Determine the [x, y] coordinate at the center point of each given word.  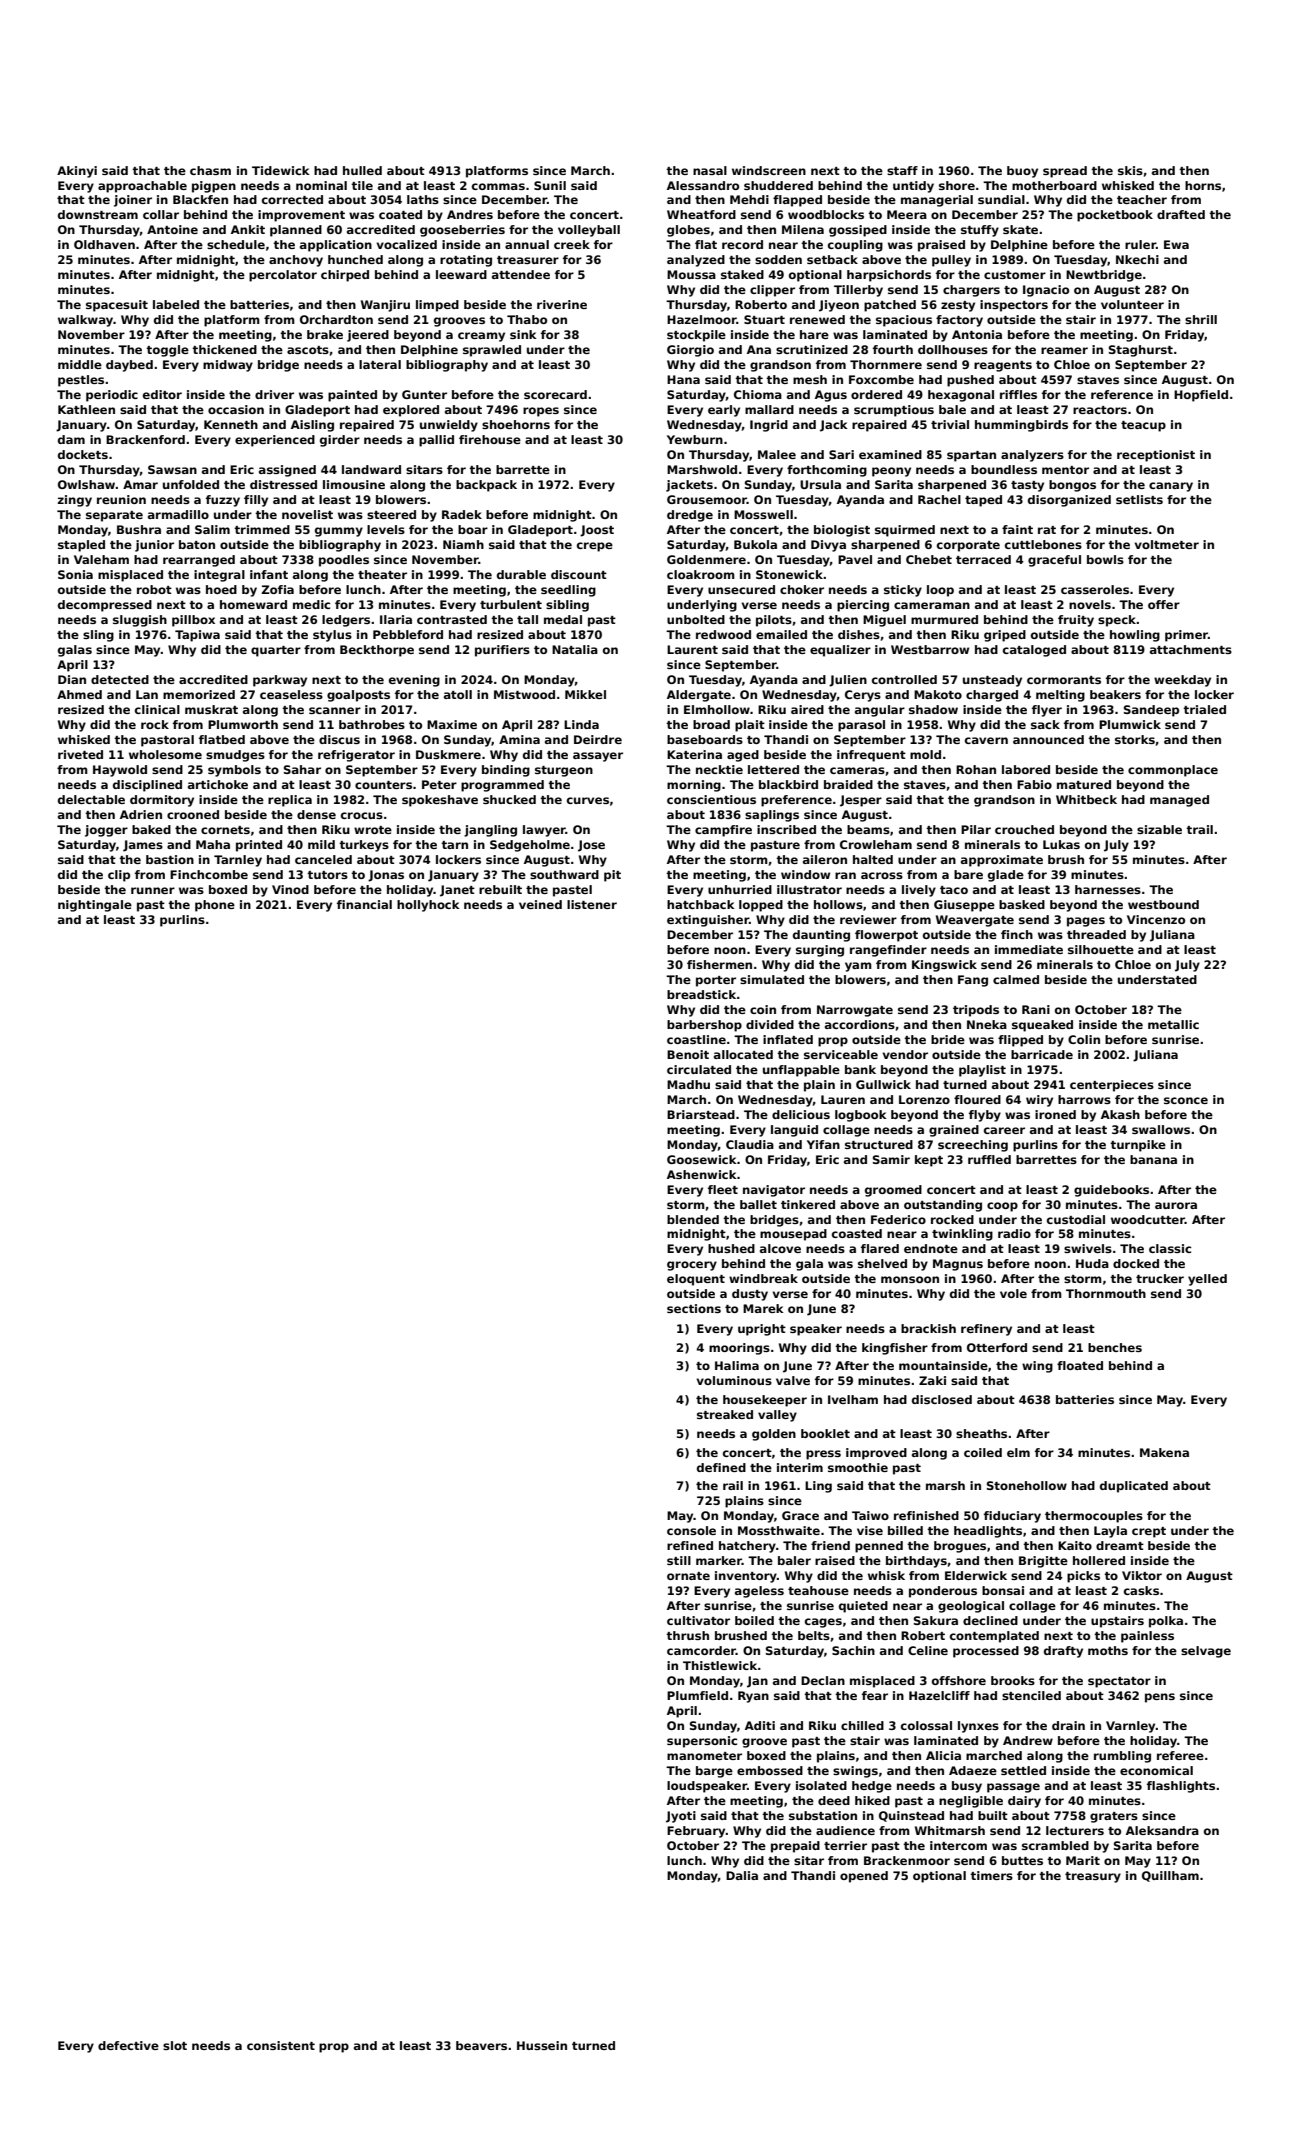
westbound [1163, 904]
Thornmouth [1106, 1293]
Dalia [742, 1875]
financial [364, 904]
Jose [591, 846]
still [679, 1560]
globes [688, 231]
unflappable [801, 1071]
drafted [1181, 214]
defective [128, 2045]
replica [290, 801]
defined [721, 1467]
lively [919, 891]
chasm [210, 170]
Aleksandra [1162, 1830]
